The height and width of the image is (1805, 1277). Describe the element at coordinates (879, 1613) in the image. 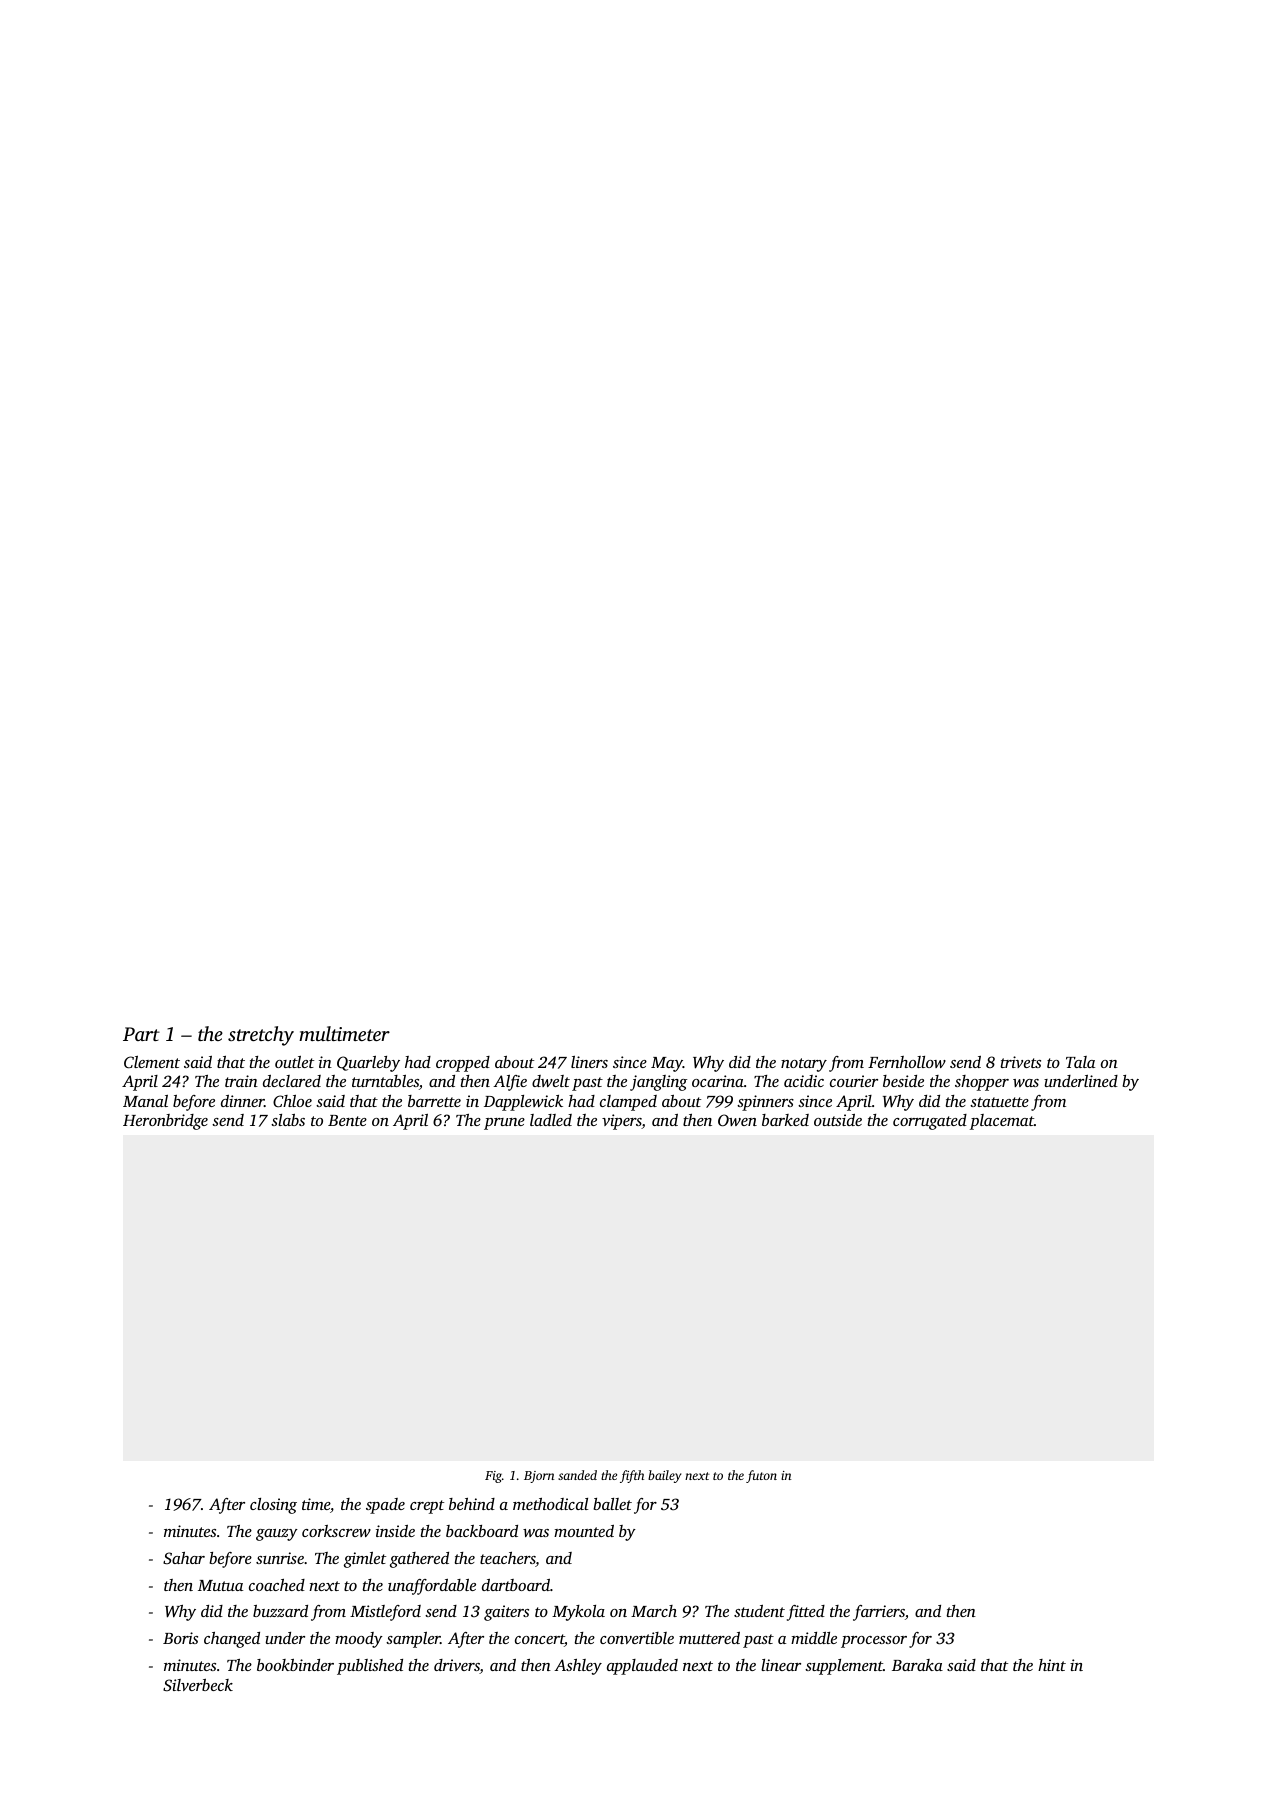

I see `farriers` at that location.
